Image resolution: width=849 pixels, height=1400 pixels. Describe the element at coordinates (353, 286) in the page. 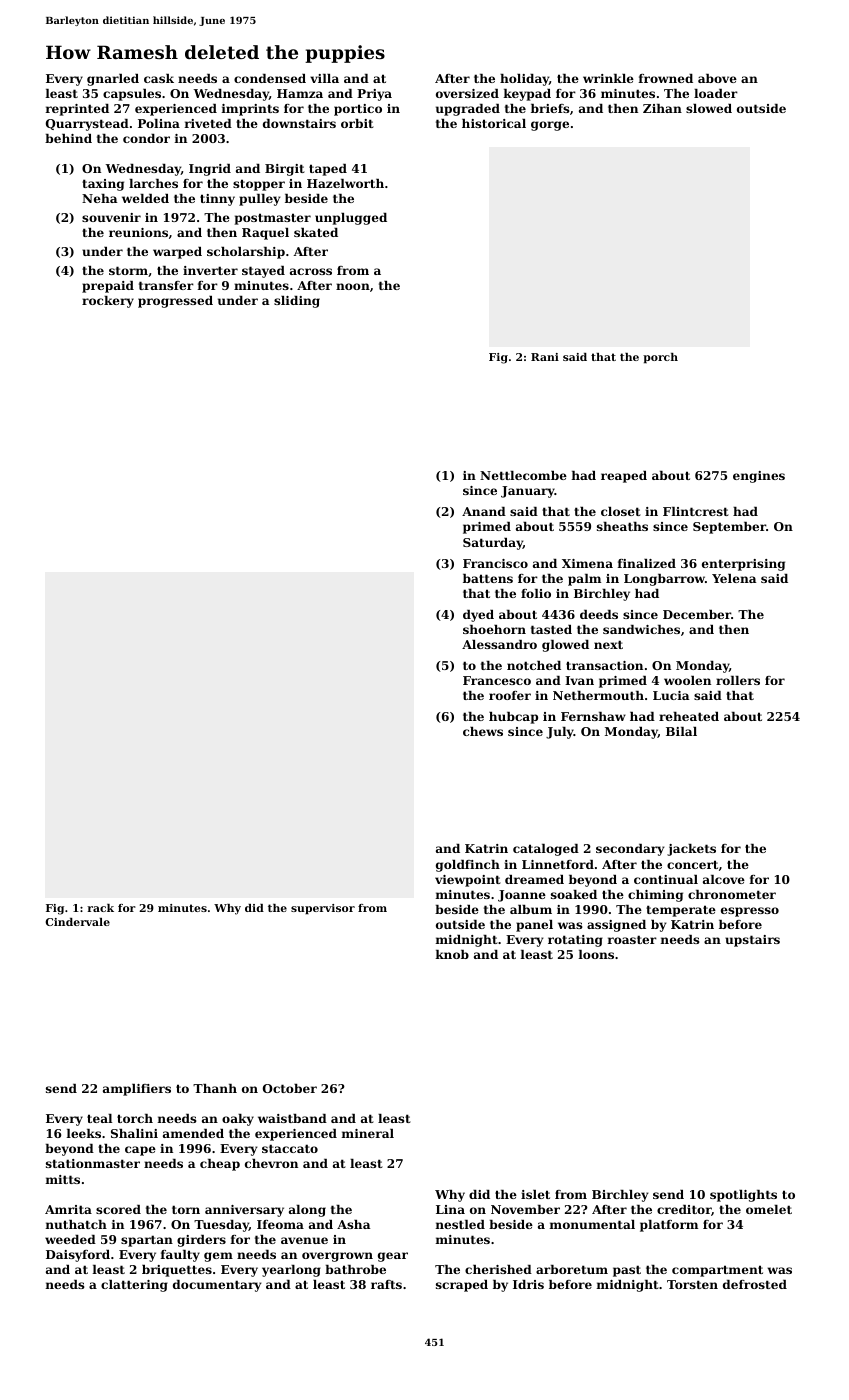

I see `noon` at that location.
